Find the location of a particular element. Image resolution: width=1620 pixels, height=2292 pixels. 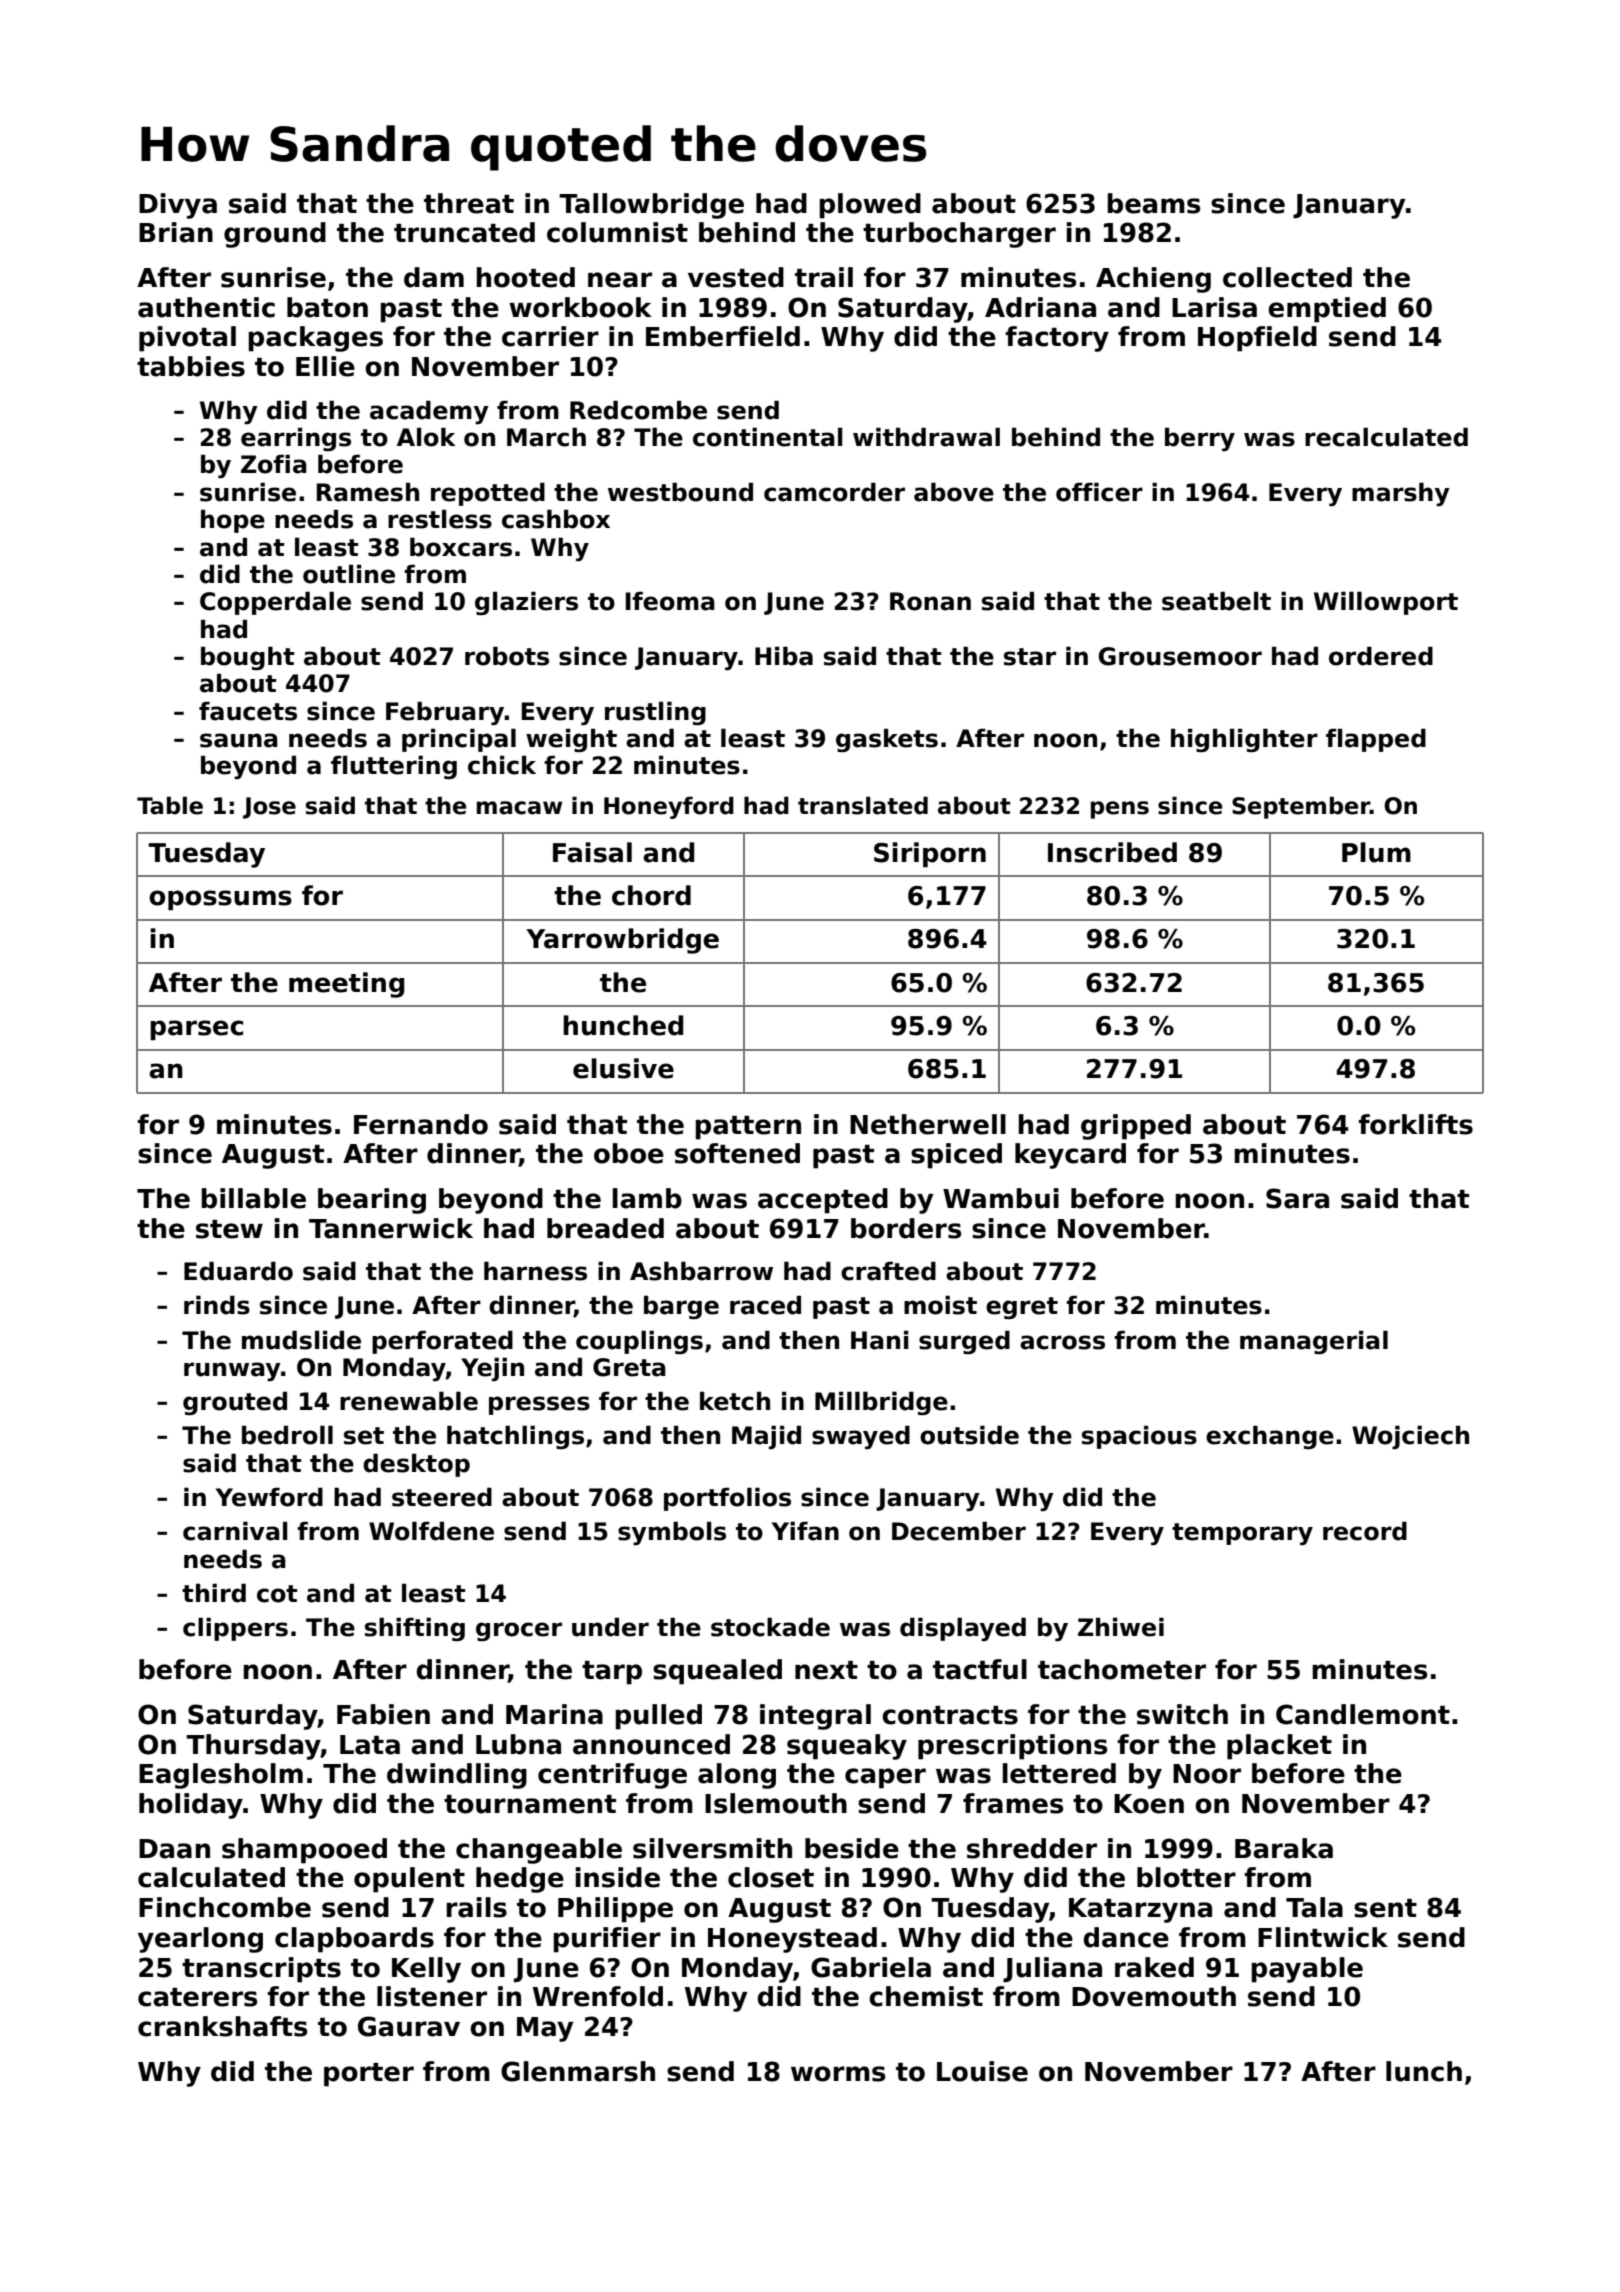

tournament is located at coordinates (530, 1804).
